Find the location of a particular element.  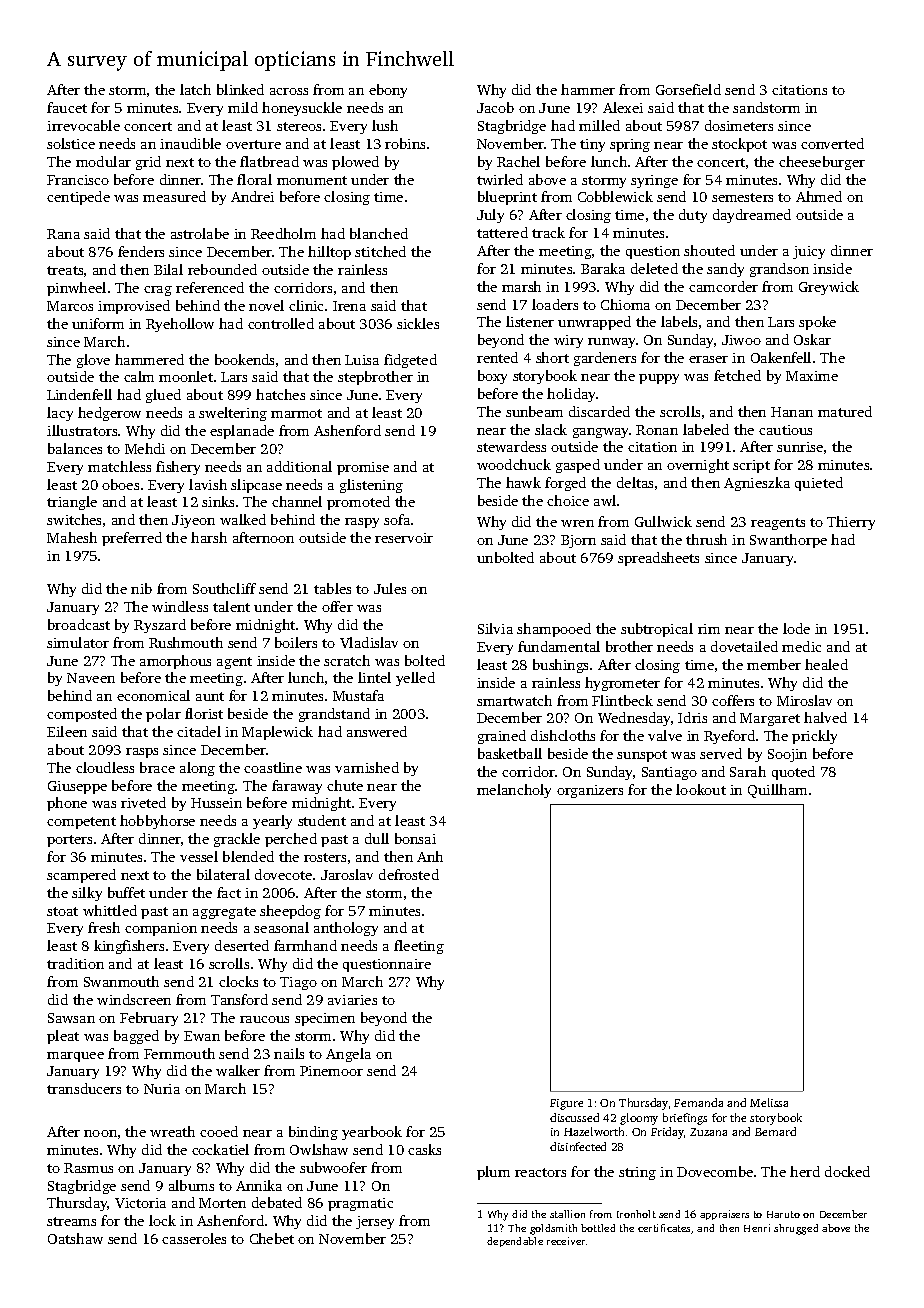

thrush is located at coordinates (706, 539).
